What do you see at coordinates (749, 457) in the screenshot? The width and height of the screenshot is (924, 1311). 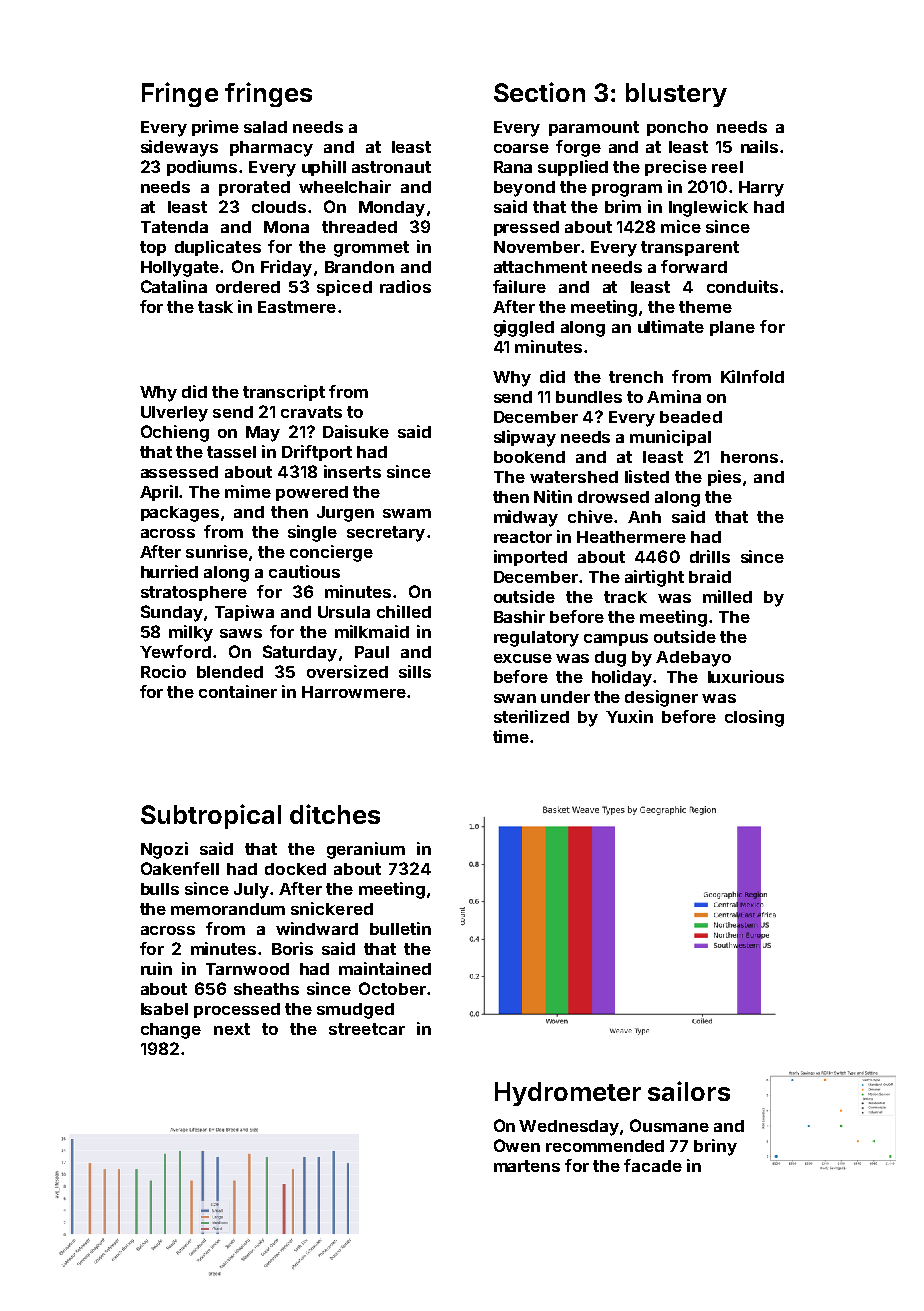 I see `herons` at bounding box center [749, 457].
